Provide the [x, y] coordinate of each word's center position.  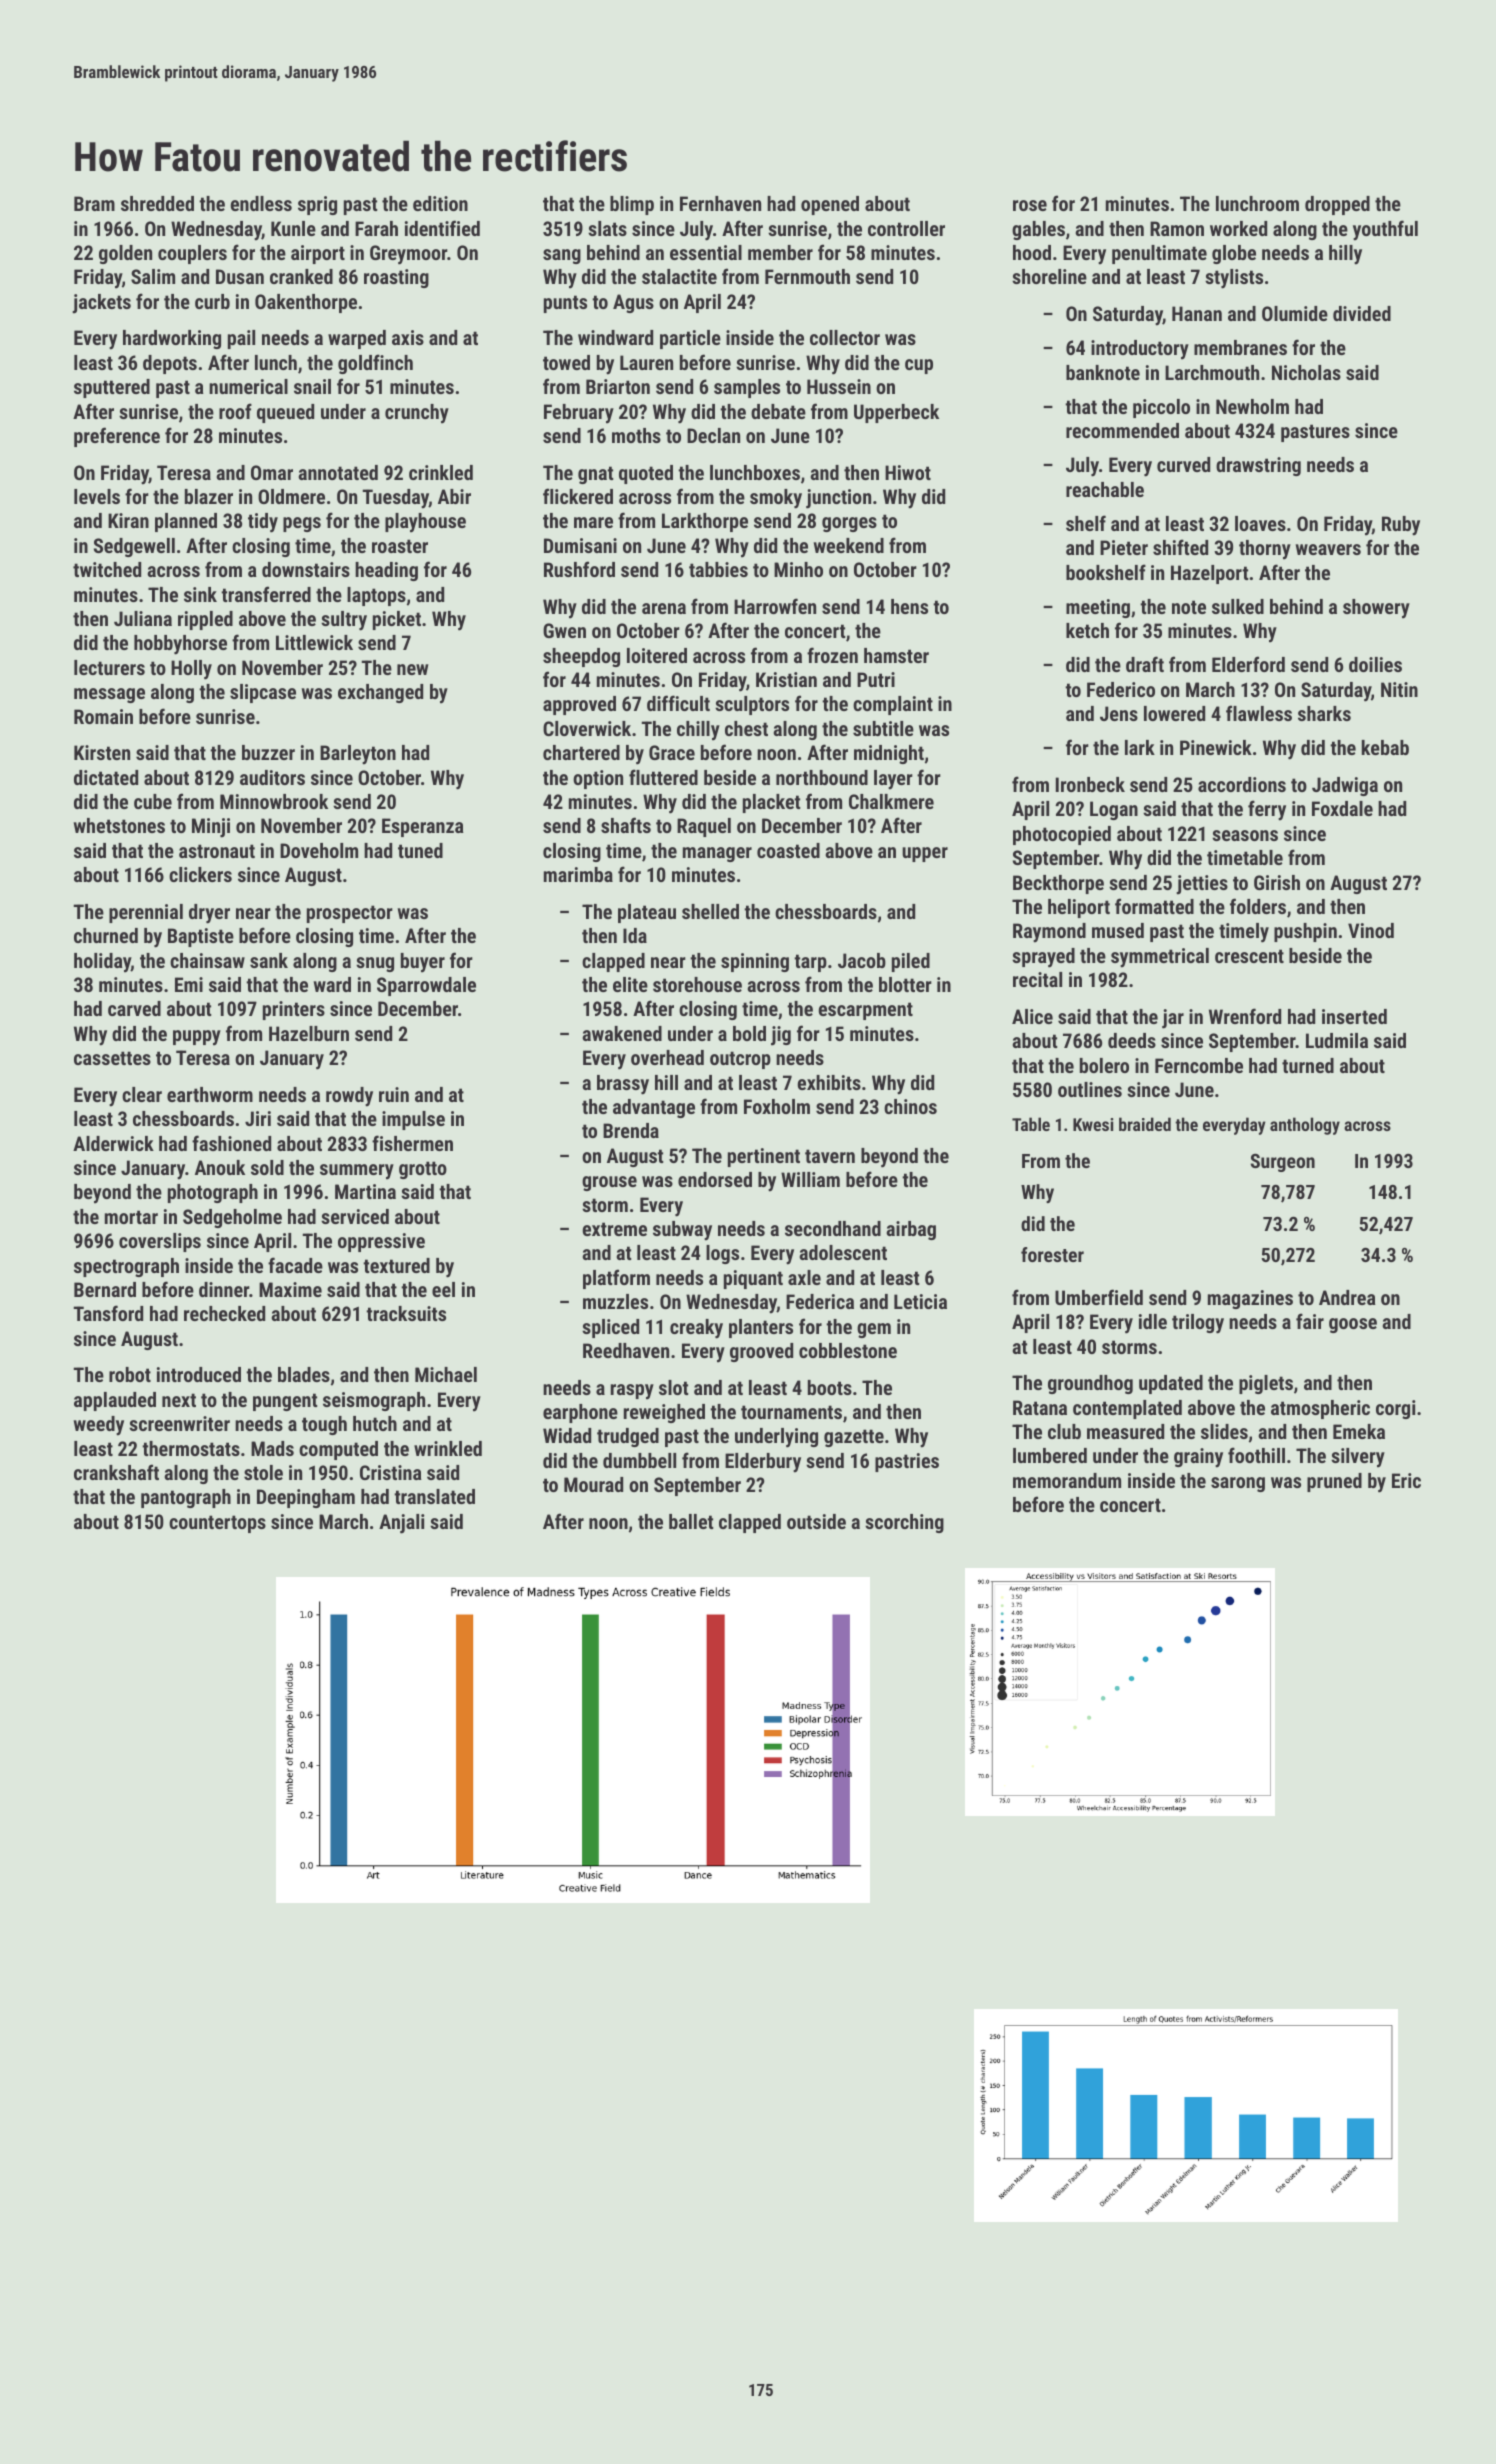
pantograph [186, 1498]
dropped [1337, 205]
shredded [157, 203]
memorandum [1067, 1480]
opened [830, 205]
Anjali [402, 1524]
